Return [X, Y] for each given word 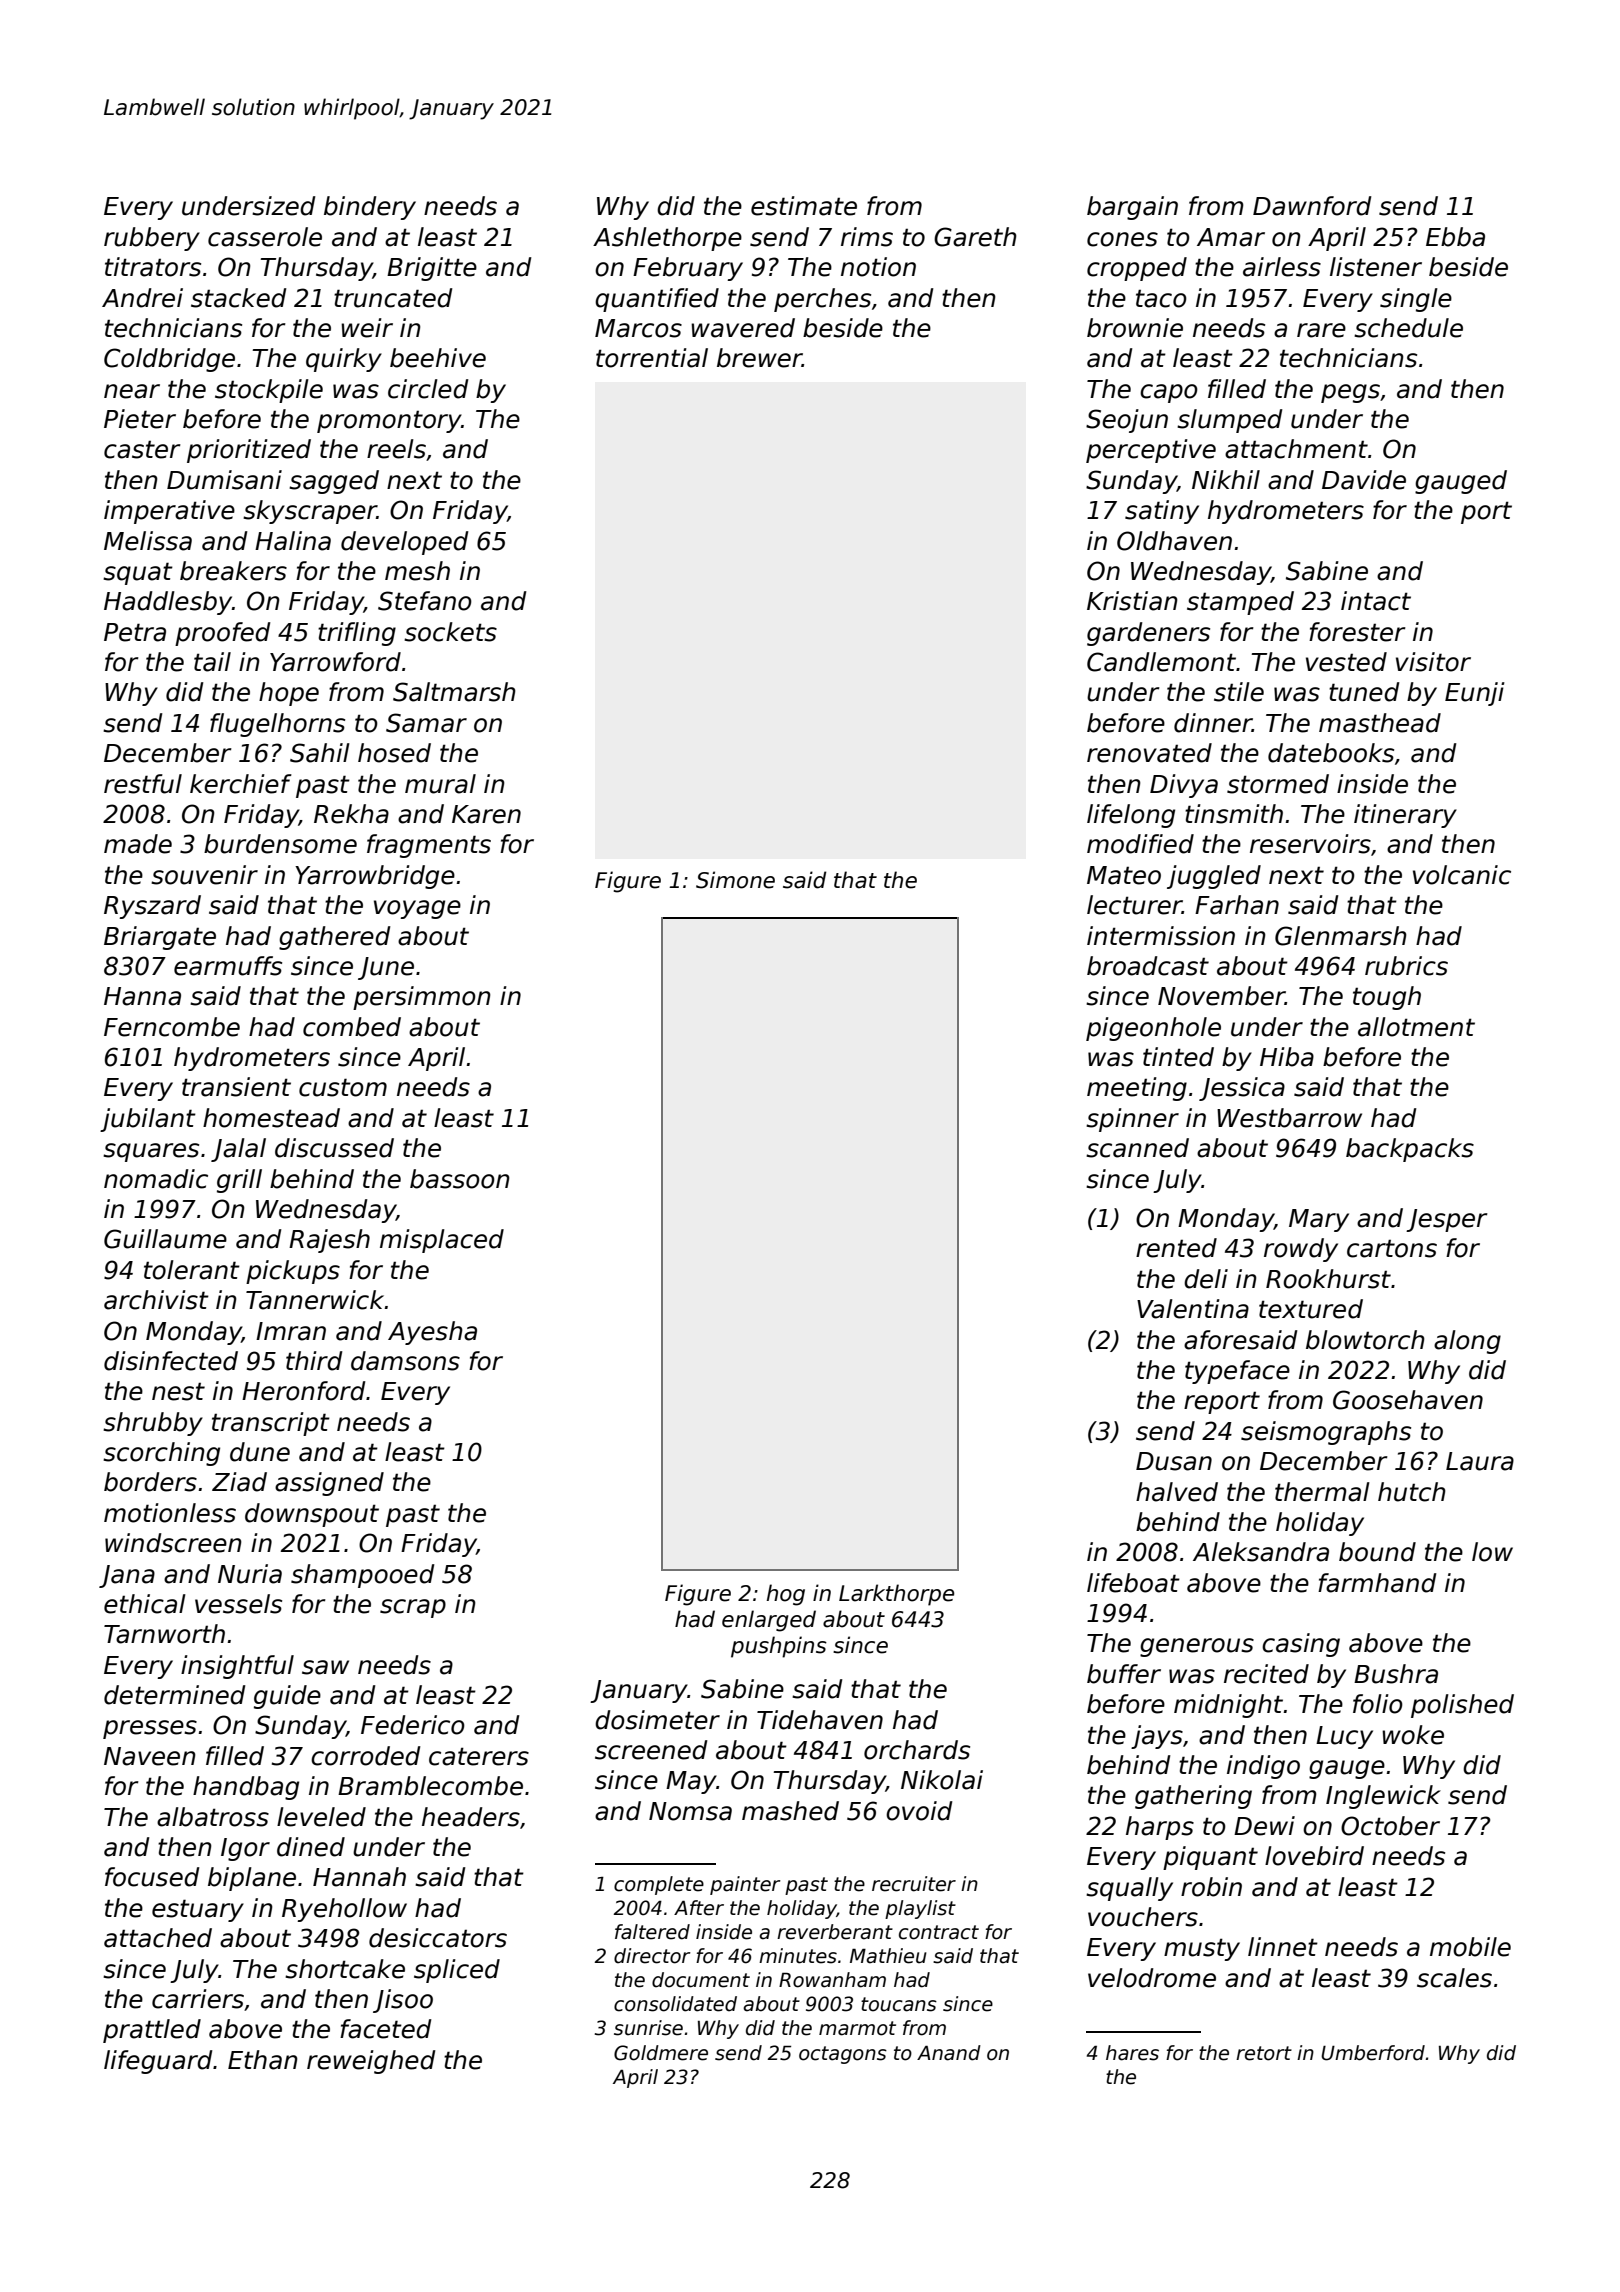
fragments [429, 846]
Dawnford [1312, 206]
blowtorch [1365, 1340]
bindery [370, 208]
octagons [843, 2055]
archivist [156, 1300]
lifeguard [158, 2062]
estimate [804, 206]
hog [785, 1595]
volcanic [1462, 875]
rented [1176, 1248]
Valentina [1193, 1309]
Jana [127, 1576]
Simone [735, 880]
